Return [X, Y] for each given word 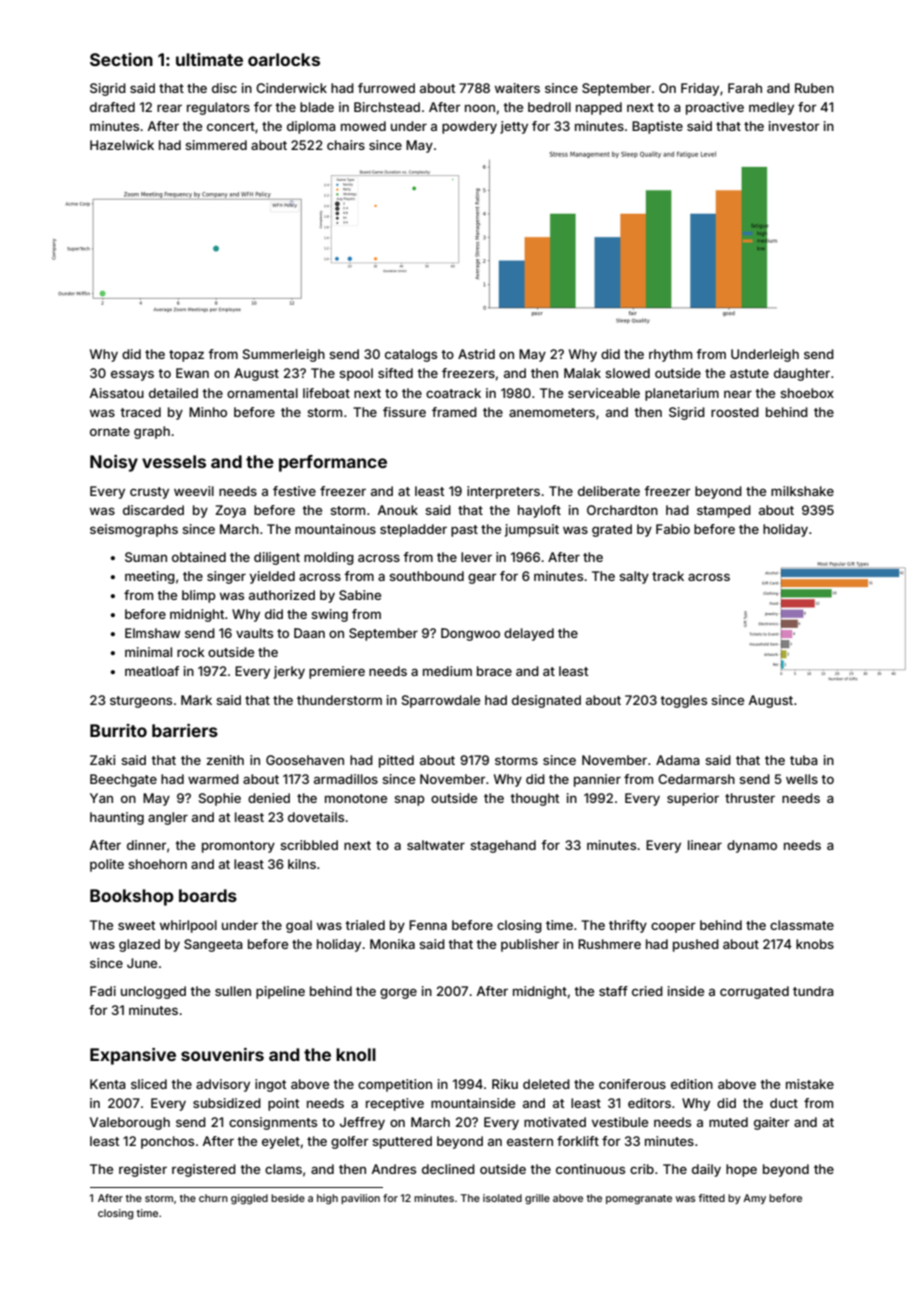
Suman [146, 557]
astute [749, 373]
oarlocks [284, 59]
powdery [469, 127]
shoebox [807, 393]
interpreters [503, 492]
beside [288, 1198]
